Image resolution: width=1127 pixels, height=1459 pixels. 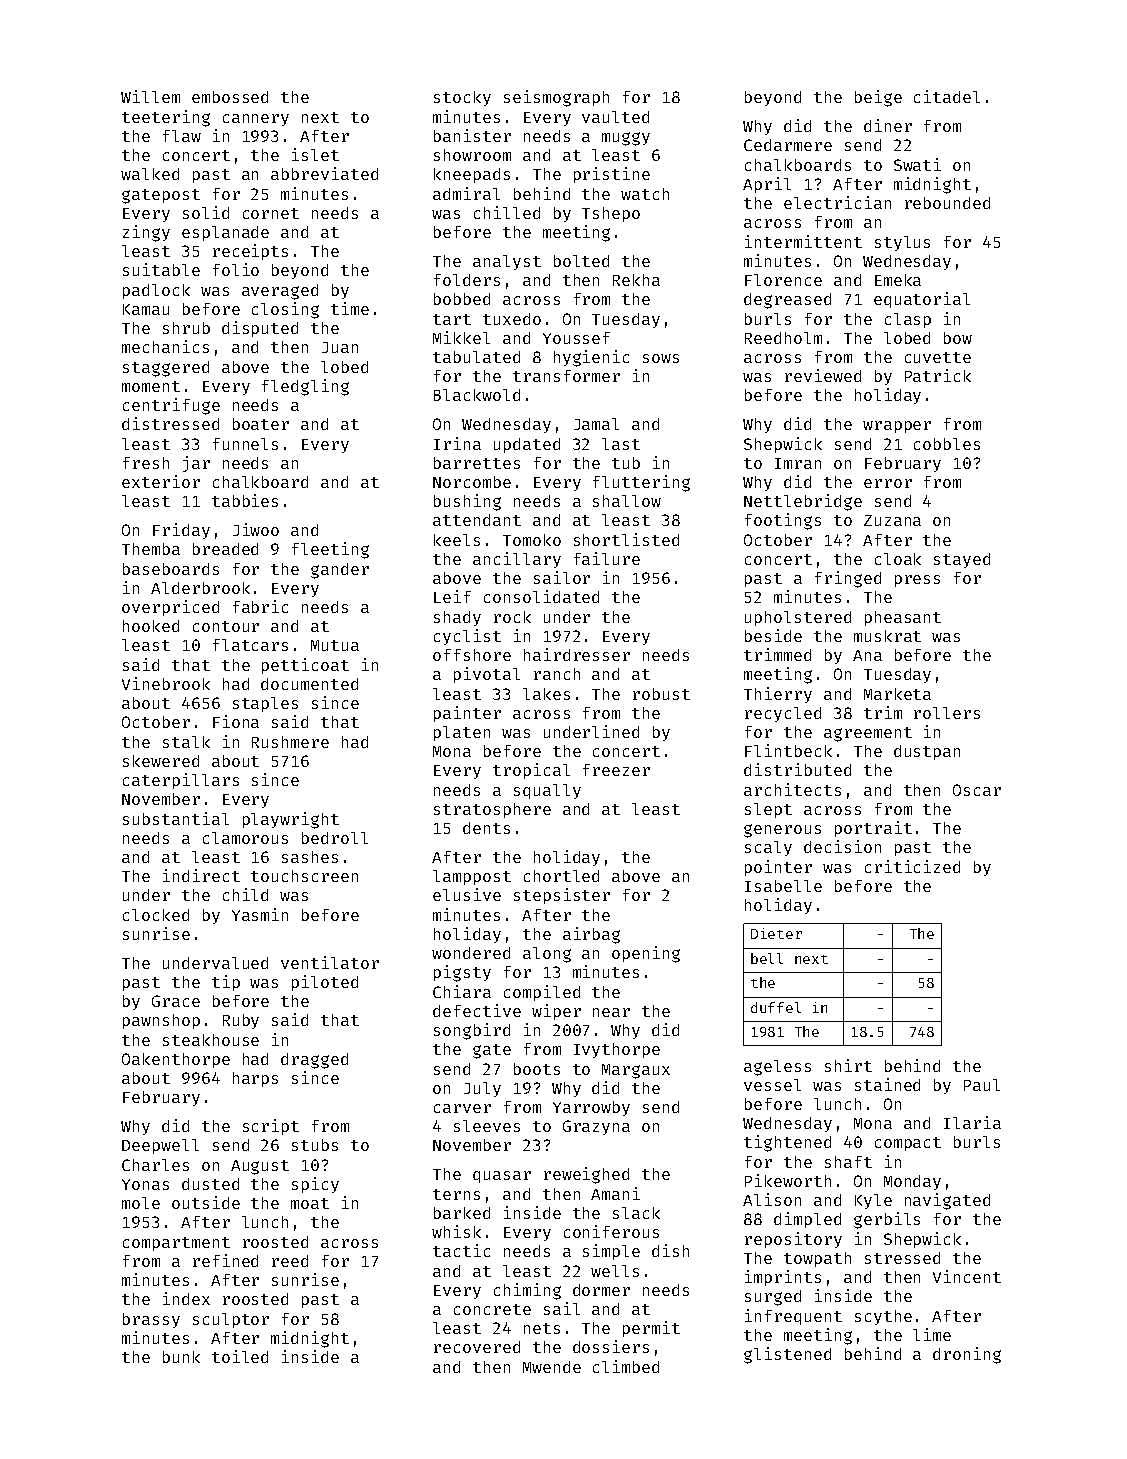 What do you see at coordinates (626, 139) in the screenshot?
I see `muggy` at bounding box center [626, 139].
